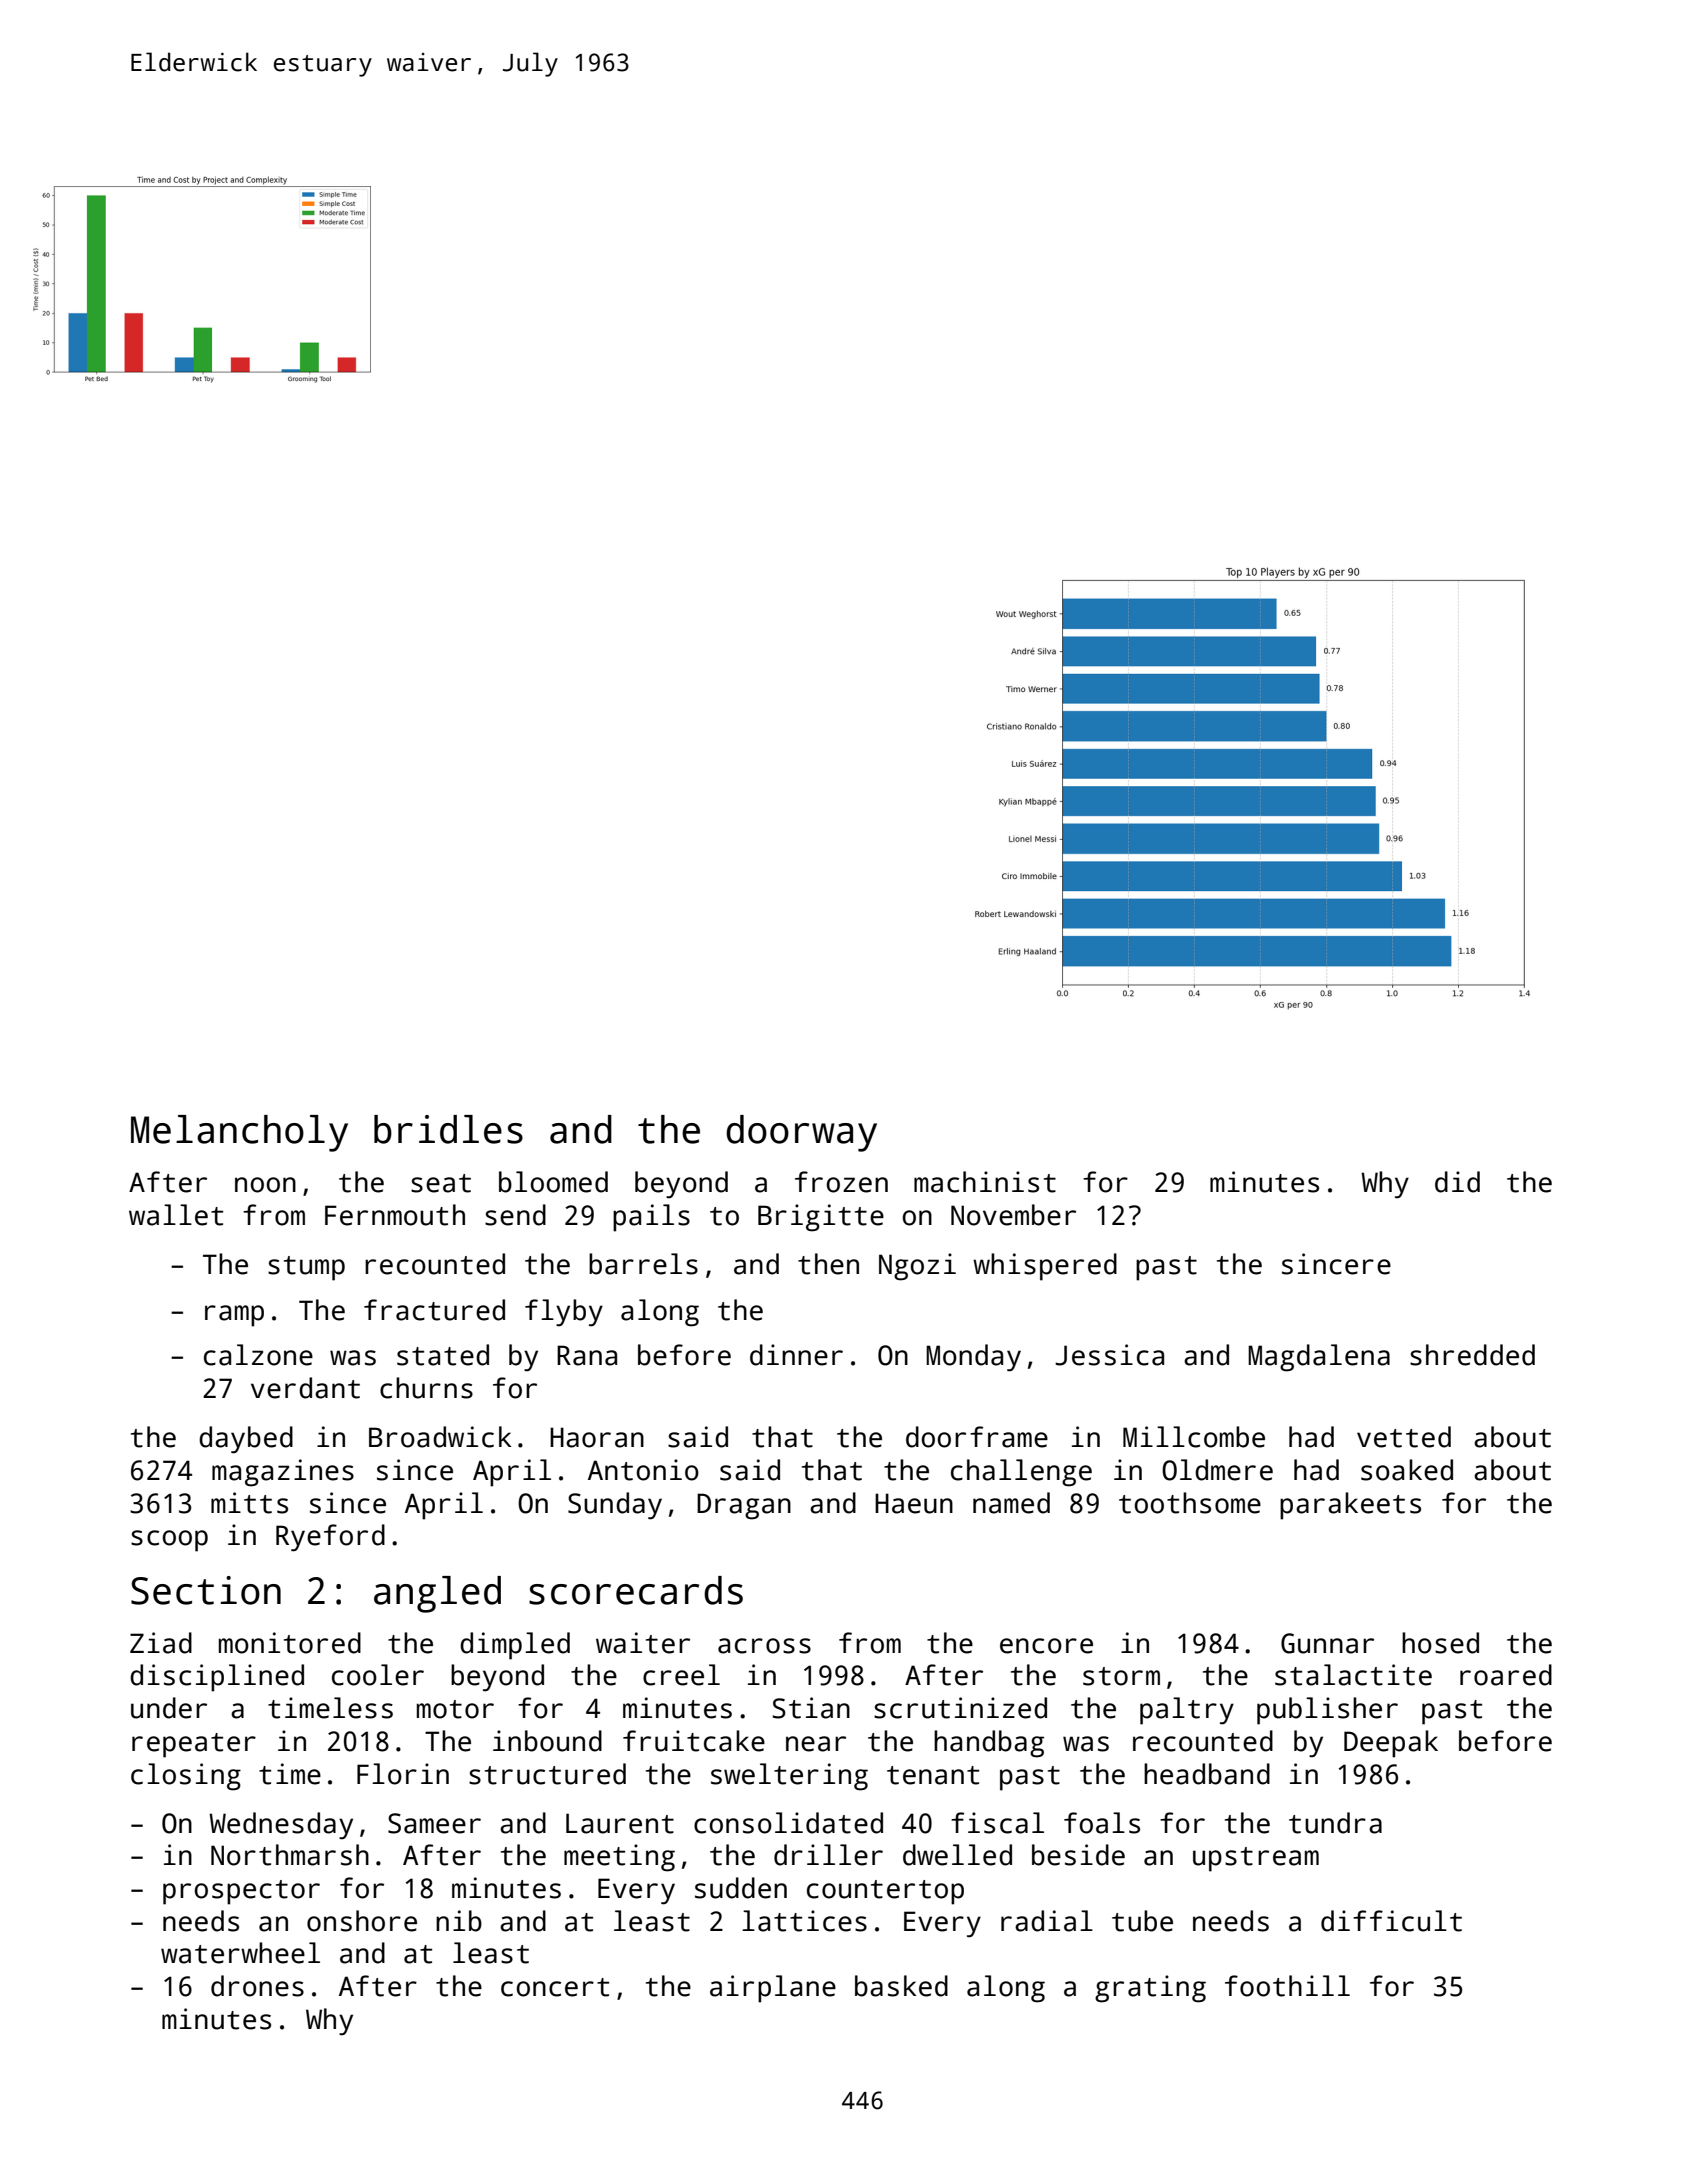 The width and height of the screenshot is (1683, 2178). I want to click on stated, so click(443, 1355).
